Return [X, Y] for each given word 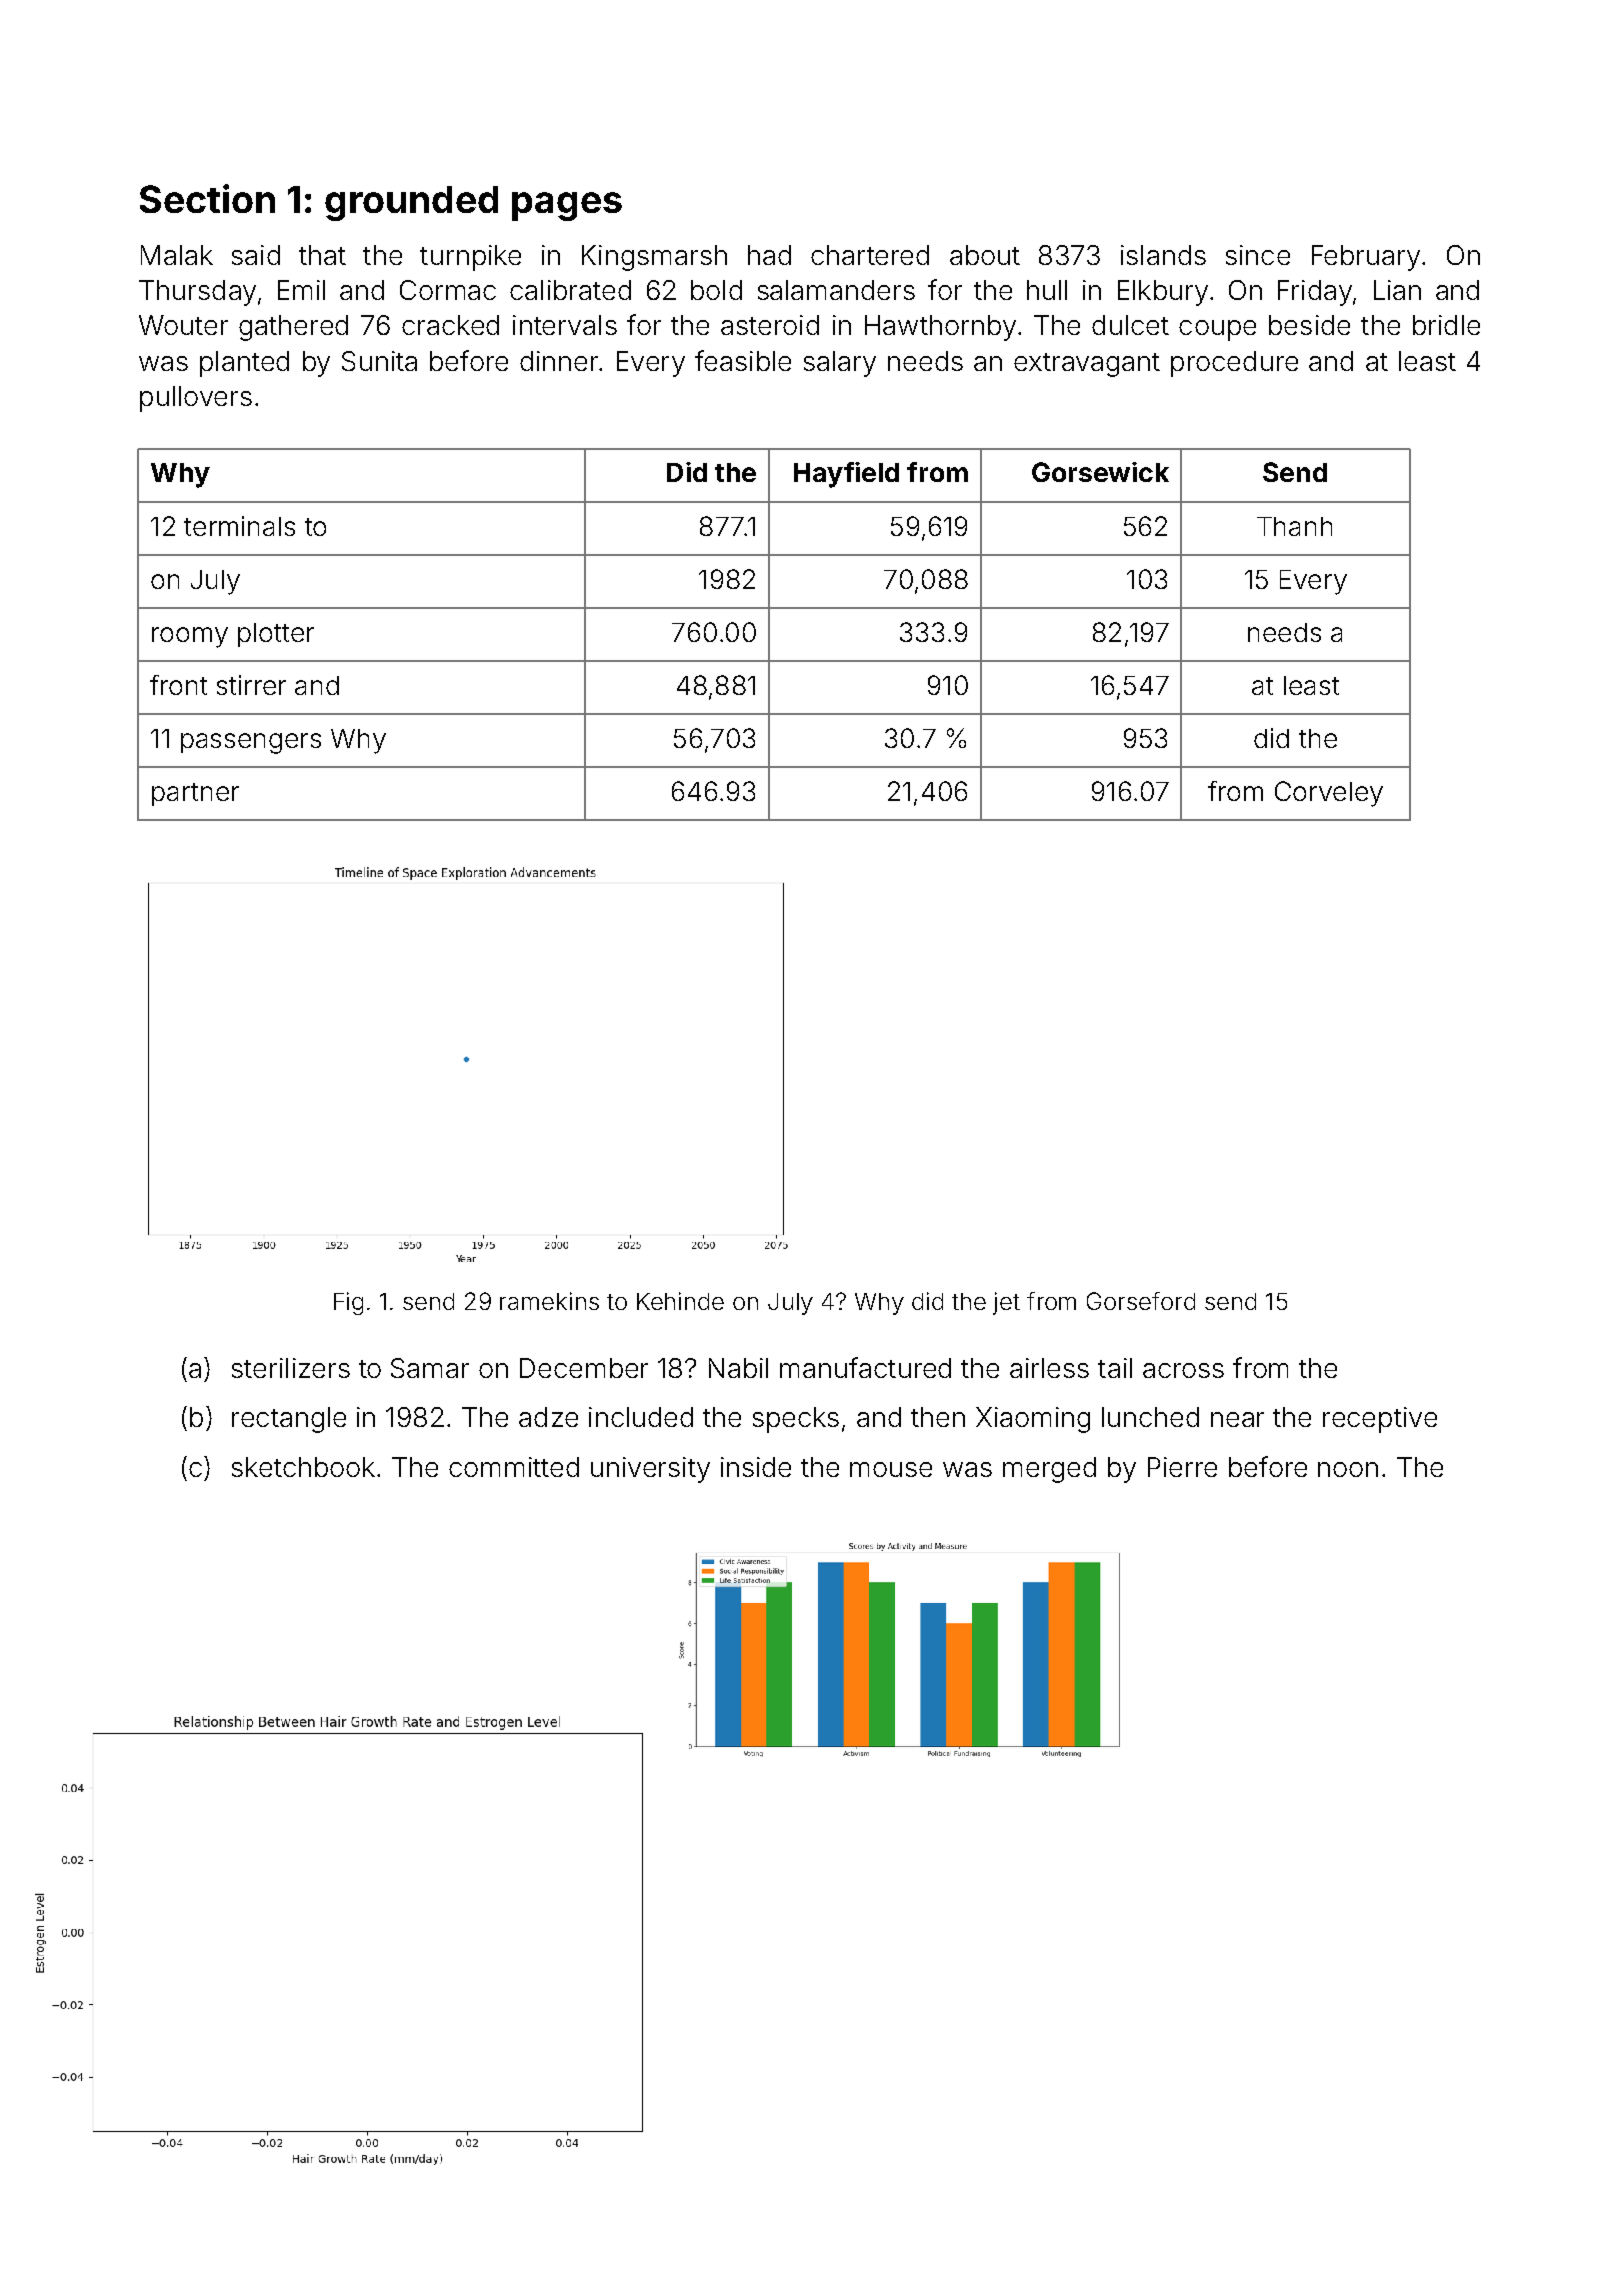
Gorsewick [1100, 472]
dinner [559, 361]
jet [1006, 1303]
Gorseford [1141, 1301]
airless [1049, 1368]
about [985, 255]
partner [195, 794]
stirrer [251, 685]
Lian [1397, 290]
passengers [251, 743]
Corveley [1329, 794]
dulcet [1130, 325]
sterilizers [291, 1368]
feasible [743, 360]
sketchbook [303, 1467]
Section [207, 198]
